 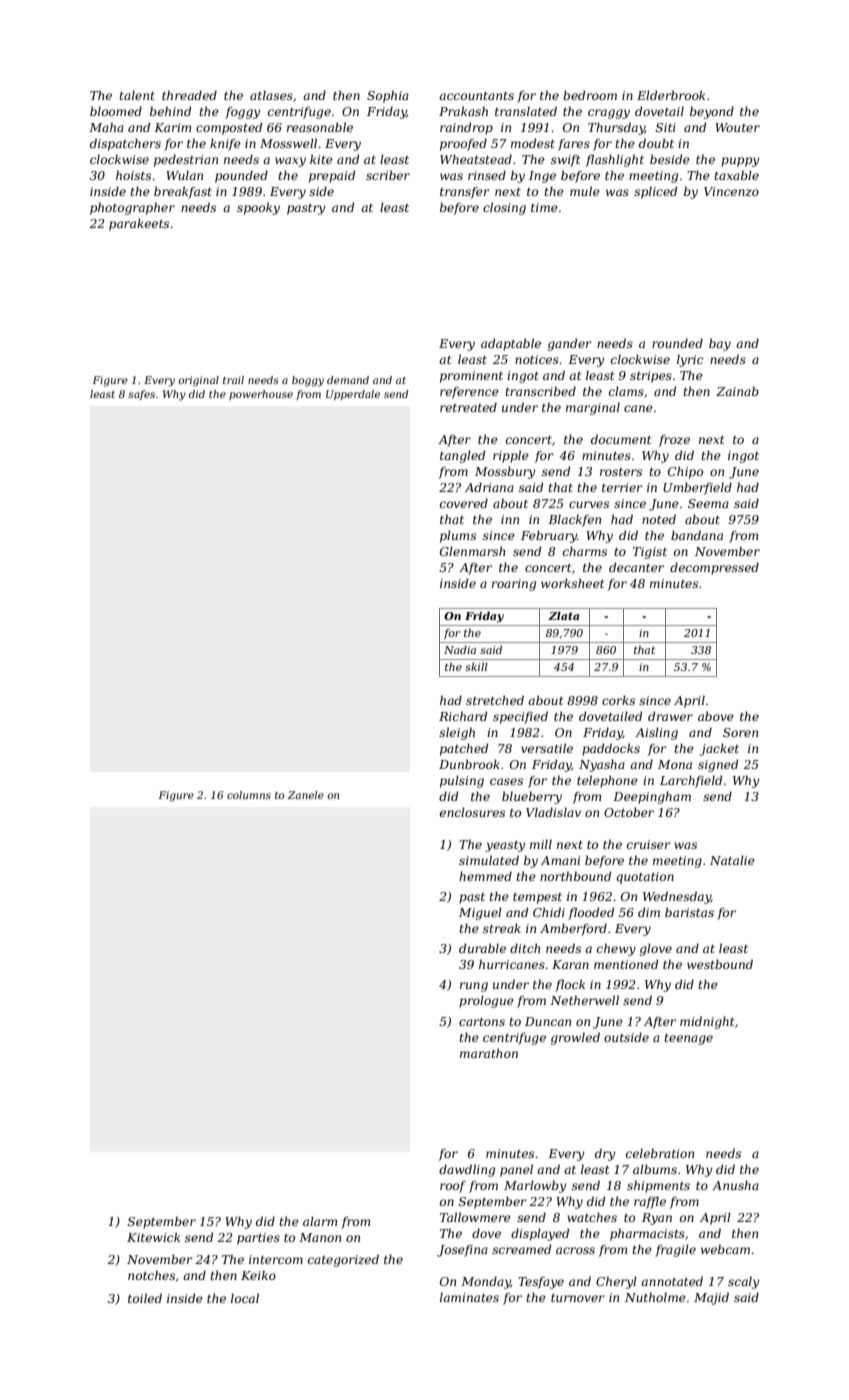 I want to click on durable, so click(x=482, y=948).
